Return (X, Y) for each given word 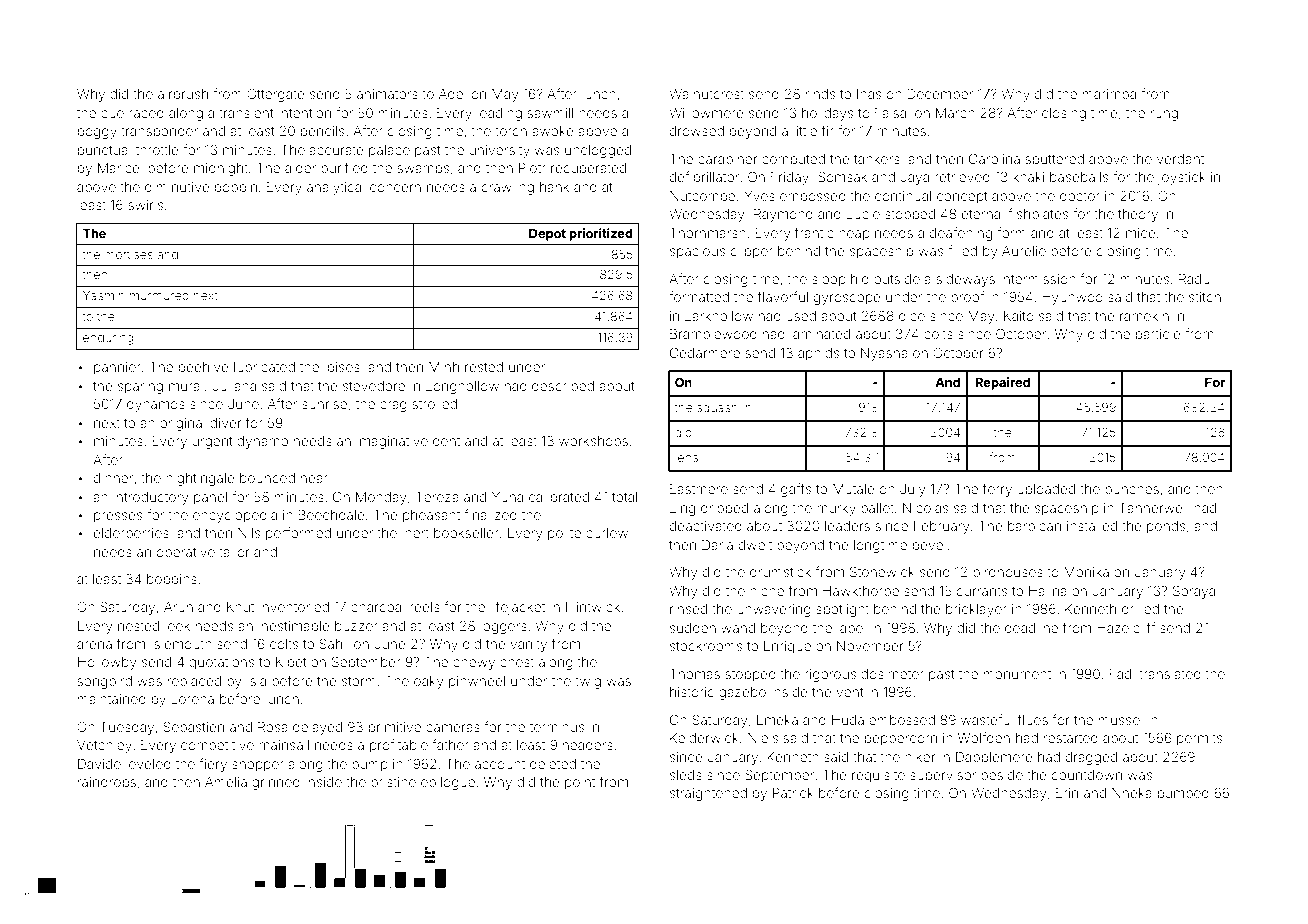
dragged (1091, 758)
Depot (547, 234)
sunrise (324, 404)
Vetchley (104, 746)
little (805, 131)
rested (484, 367)
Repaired (1002, 383)
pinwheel (477, 682)
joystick (1182, 178)
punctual (104, 151)
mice (1141, 233)
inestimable (294, 626)
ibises (342, 367)
